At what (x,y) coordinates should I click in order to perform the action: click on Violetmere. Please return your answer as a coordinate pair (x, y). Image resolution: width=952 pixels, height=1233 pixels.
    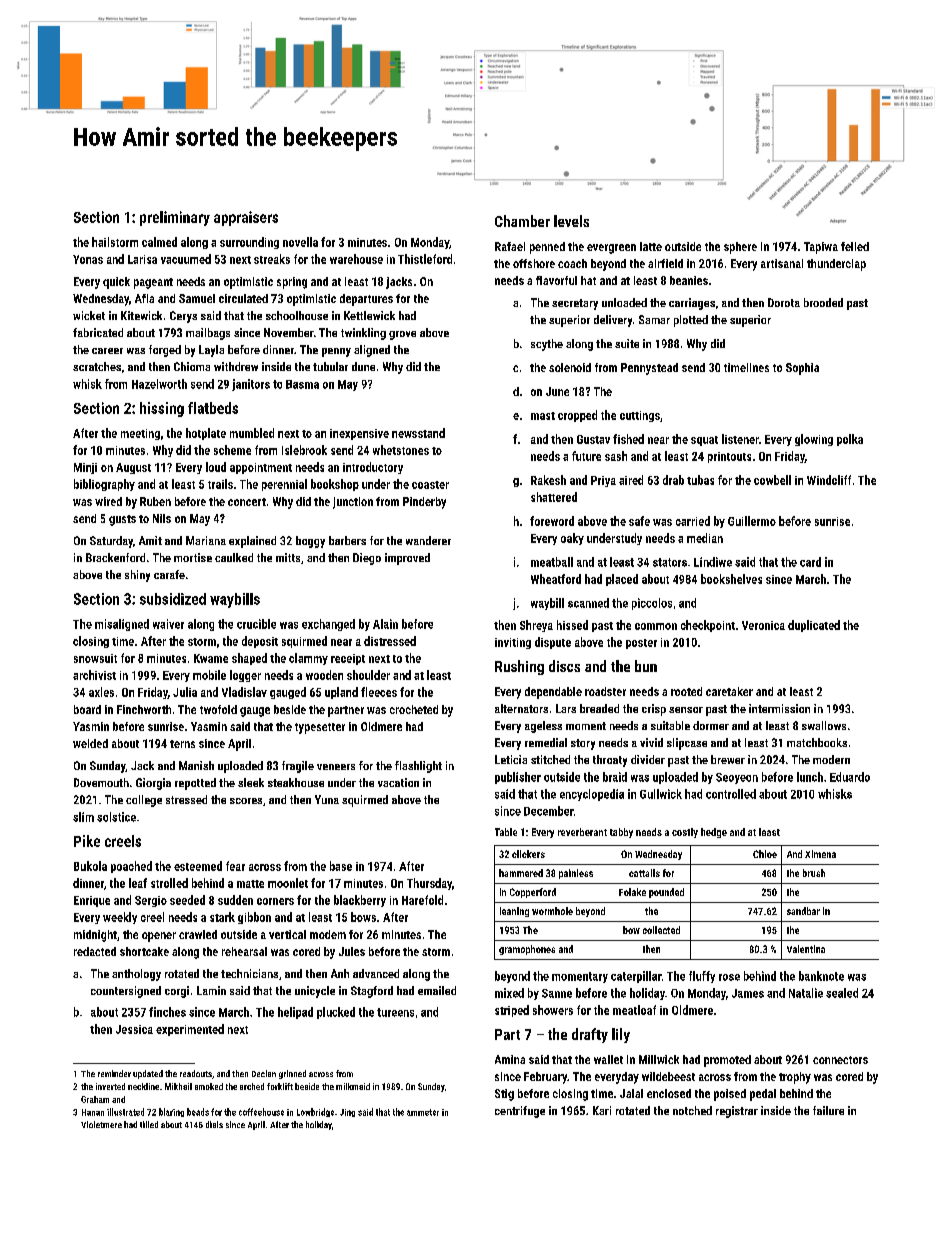
    Looking at the image, I should click on (101, 1124).
